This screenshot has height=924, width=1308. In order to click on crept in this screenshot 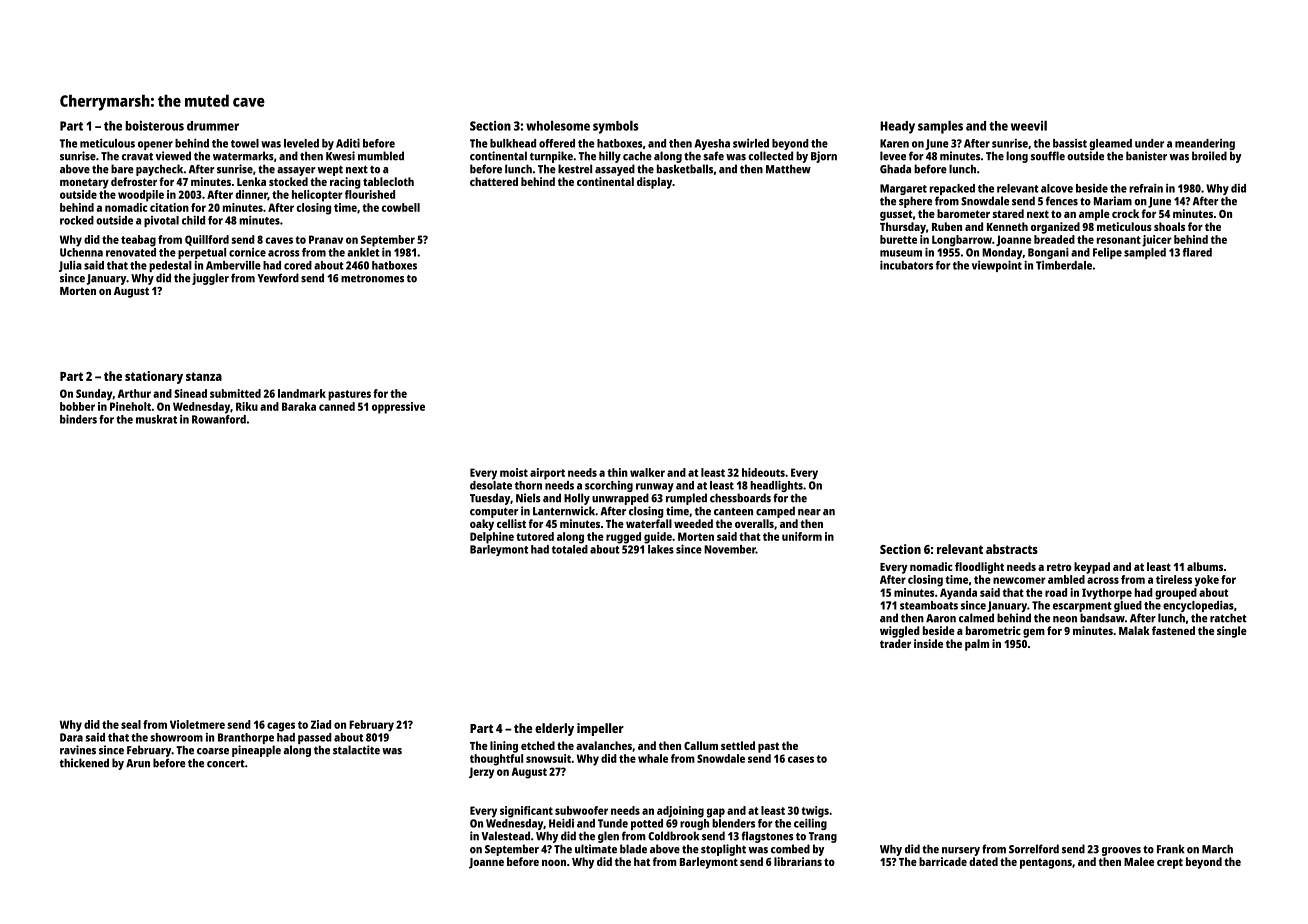, I will do `click(1170, 863)`.
